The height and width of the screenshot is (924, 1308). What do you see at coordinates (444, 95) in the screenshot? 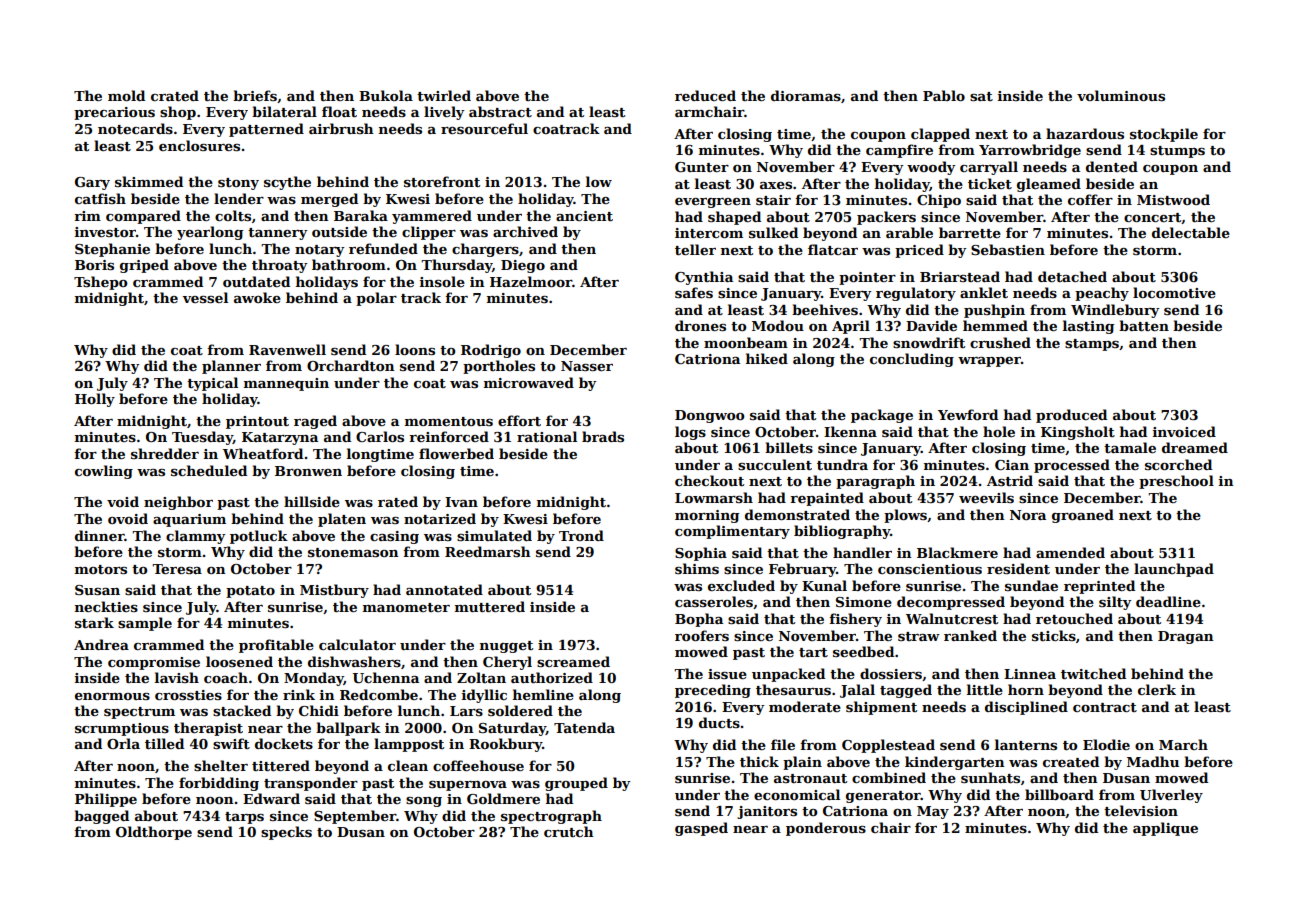
I see `twirled` at bounding box center [444, 95].
